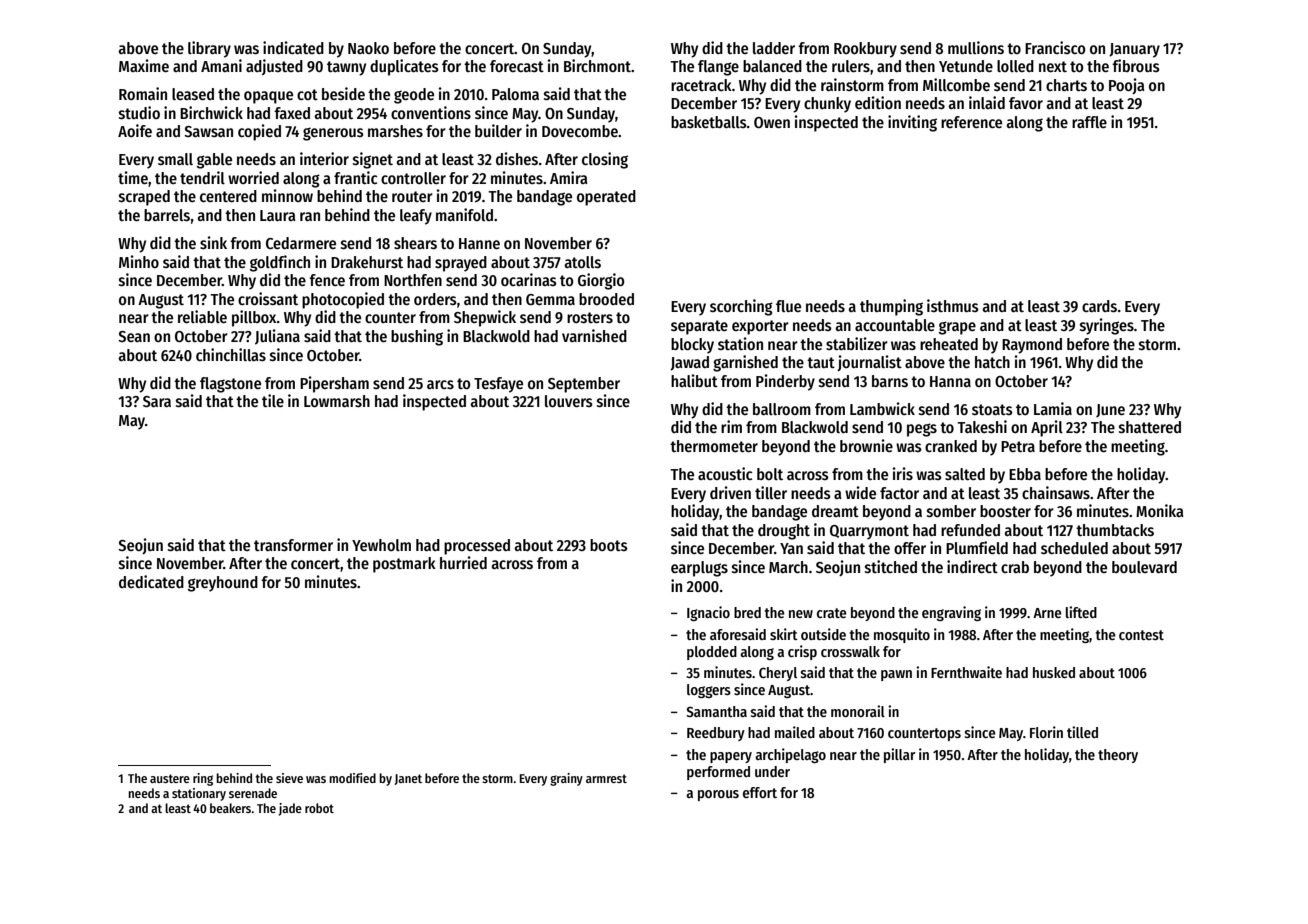  I want to click on isthmus, so click(953, 305).
